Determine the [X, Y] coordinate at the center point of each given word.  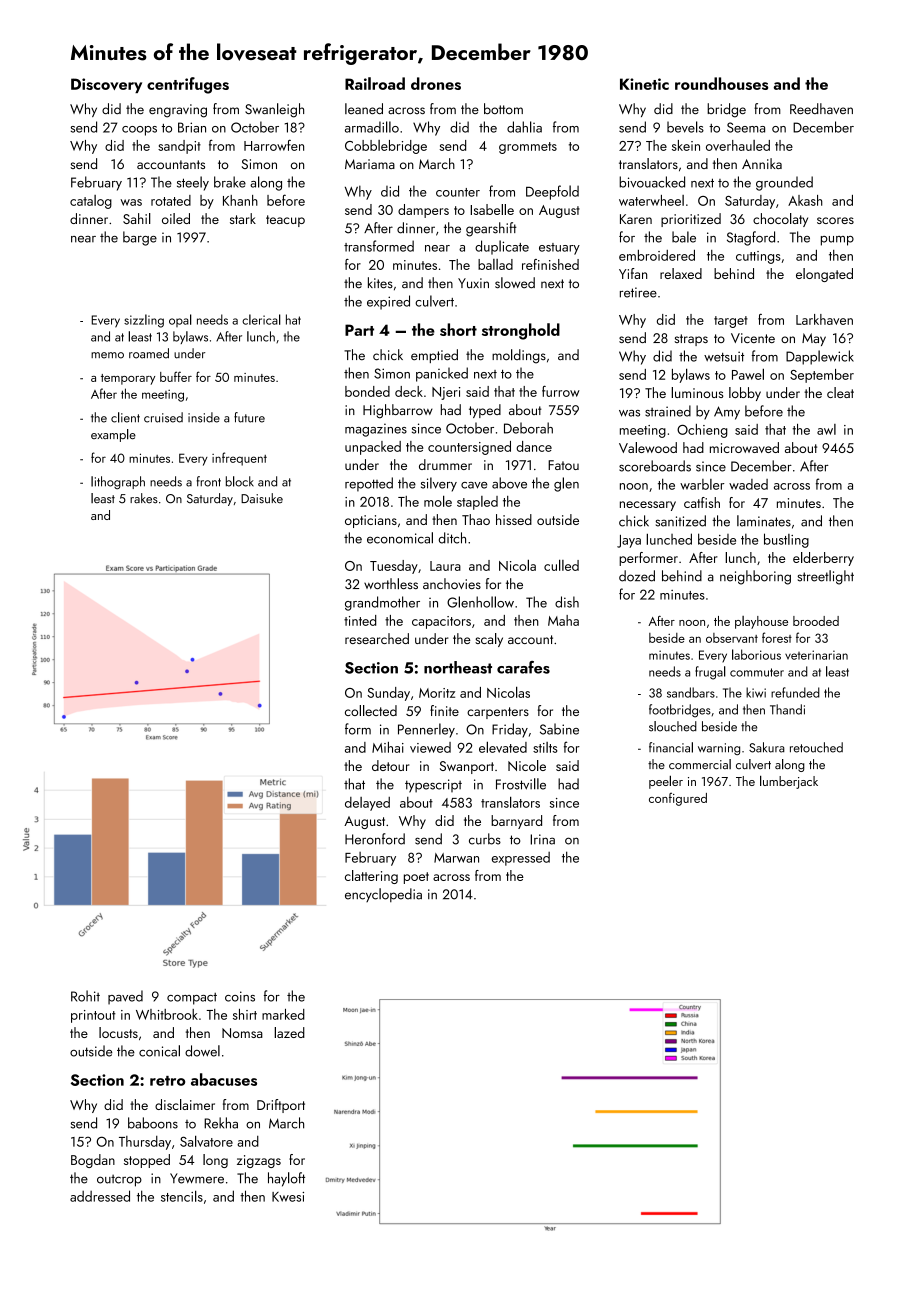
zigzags [259, 1161]
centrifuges [188, 85]
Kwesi [288, 1197]
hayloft [286, 1179]
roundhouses [721, 83]
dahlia [524, 127]
